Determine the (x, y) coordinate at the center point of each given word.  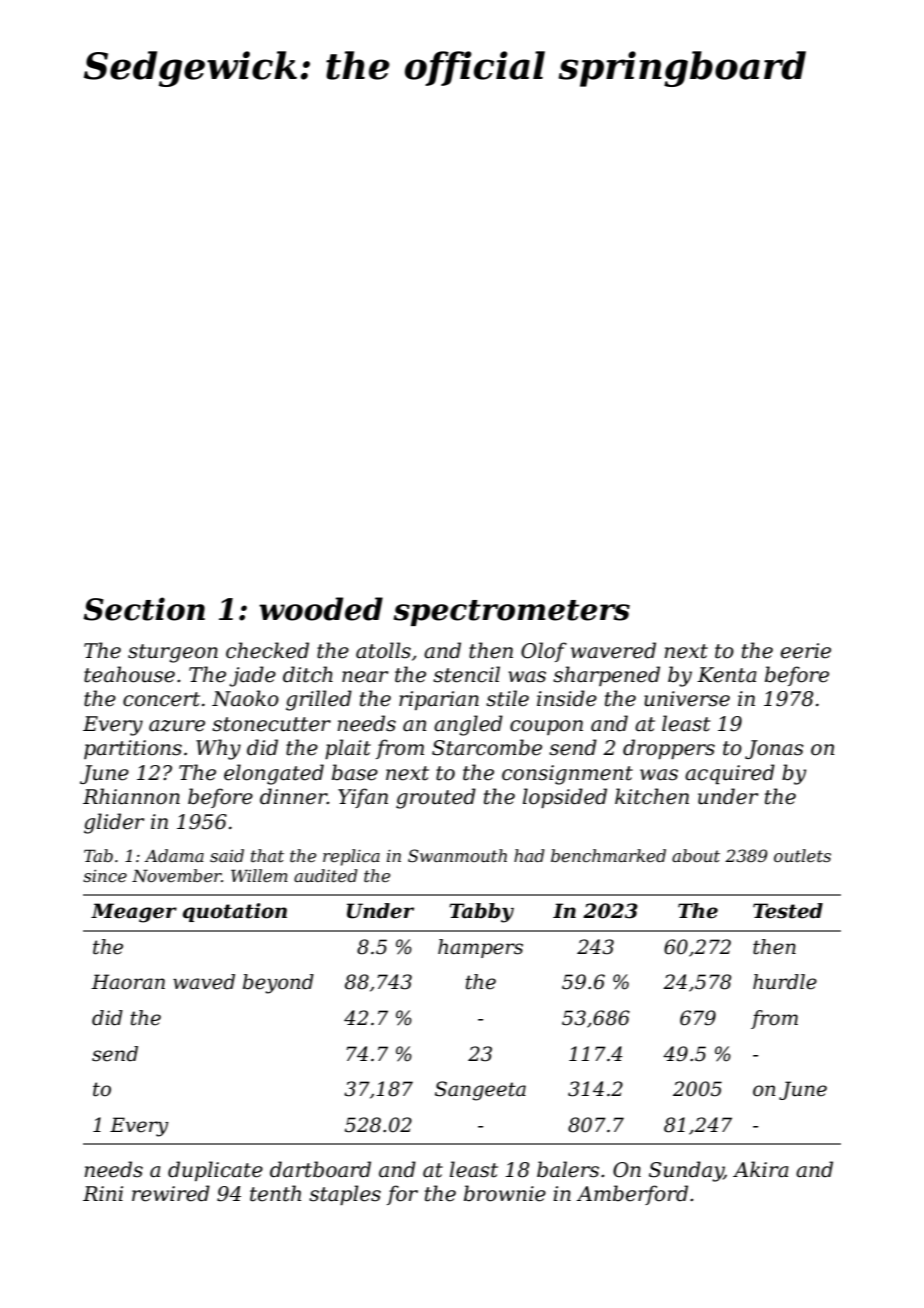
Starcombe (487, 747)
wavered (613, 650)
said (227, 855)
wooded (321, 609)
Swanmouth (457, 855)
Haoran (128, 982)
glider (114, 823)
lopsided (565, 798)
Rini (103, 1193)
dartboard (320, 1169)
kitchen (652, 796)
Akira (761, 1169)
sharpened (606, 676)
